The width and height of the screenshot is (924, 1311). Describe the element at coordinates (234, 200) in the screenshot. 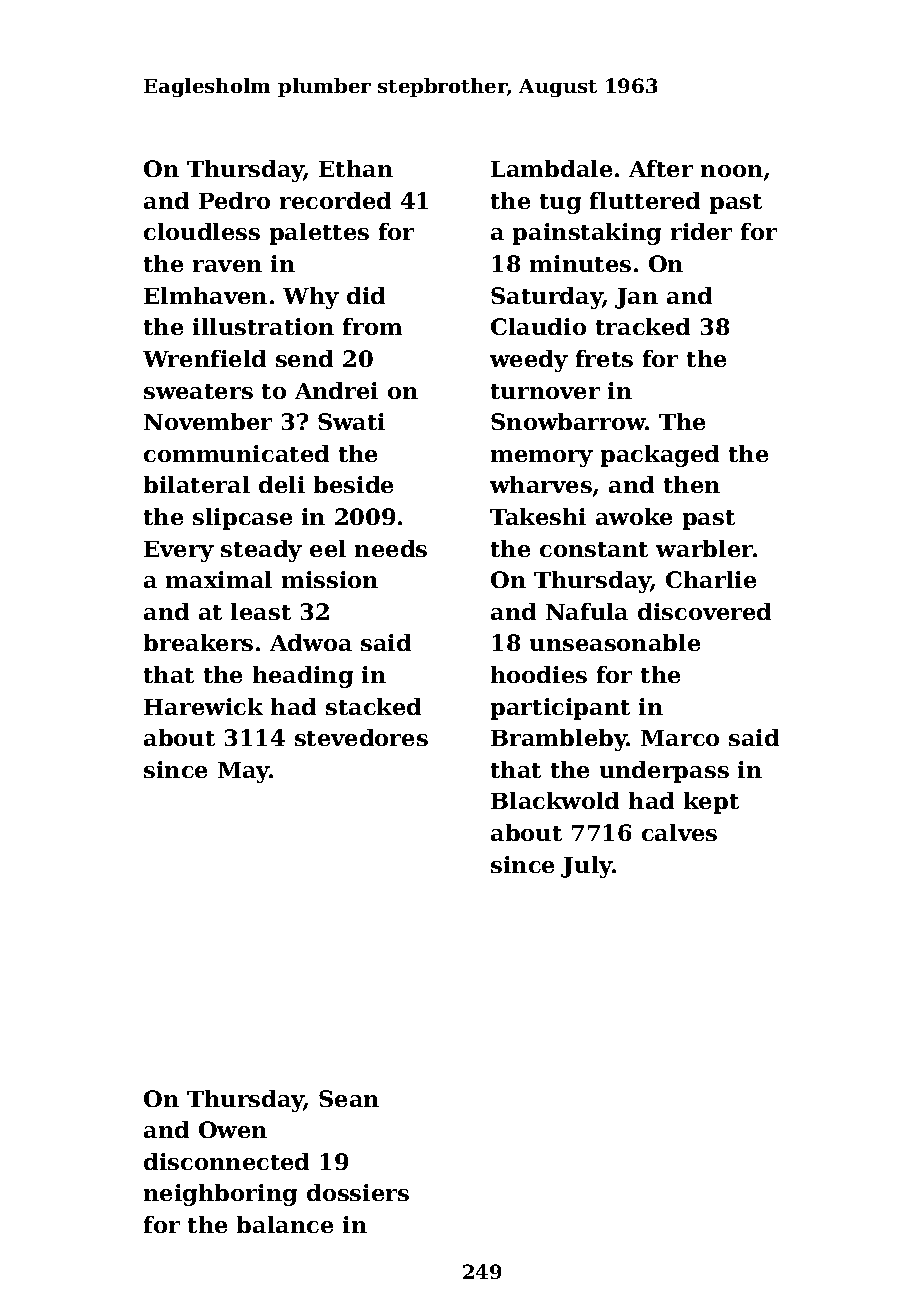

I see `Pedro` at that location.
